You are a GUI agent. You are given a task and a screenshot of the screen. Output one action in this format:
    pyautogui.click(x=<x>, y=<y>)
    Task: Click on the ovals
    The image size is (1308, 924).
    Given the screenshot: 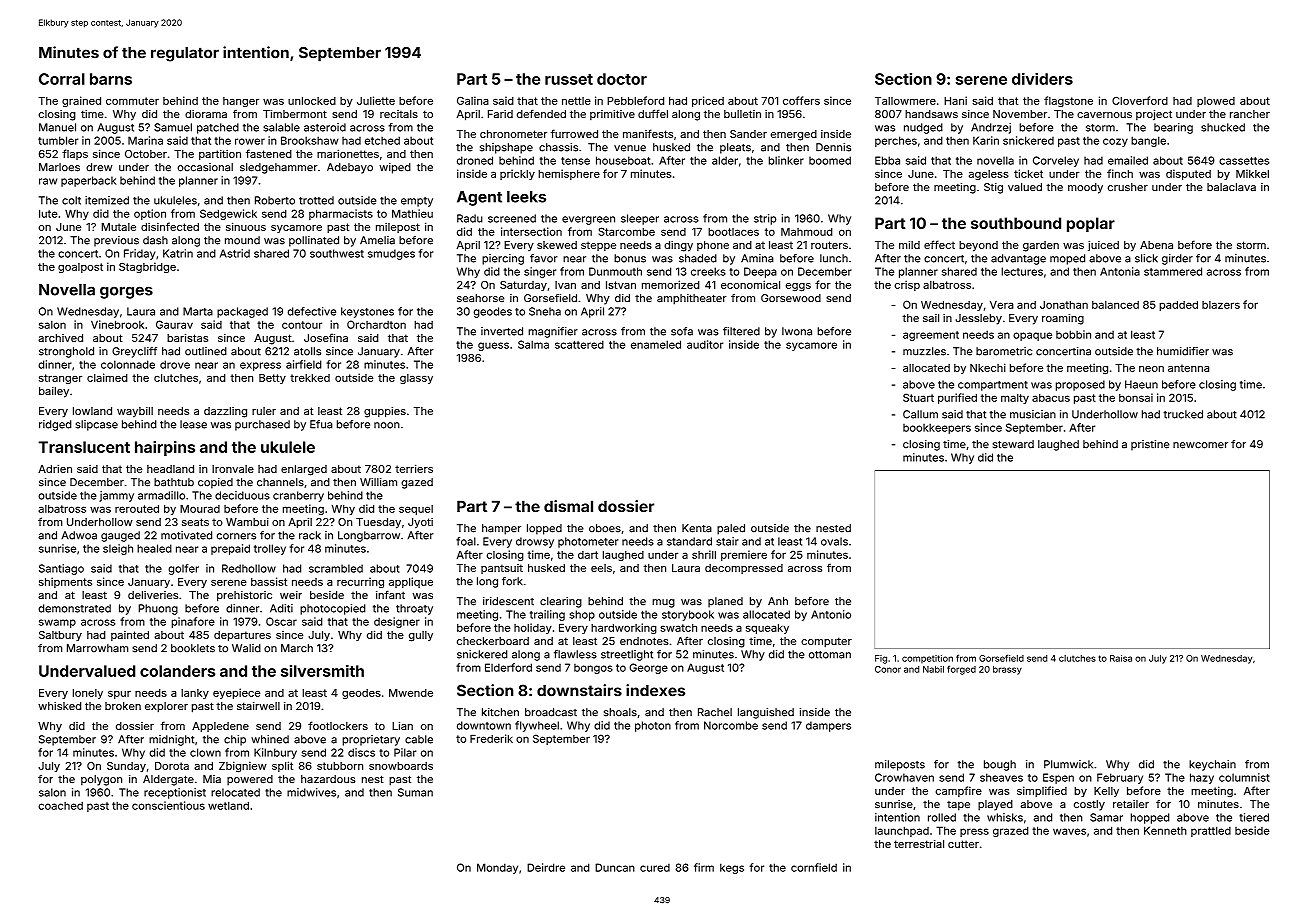 What is the action you would take?
    pyautogui.click(x=834, y=541)
